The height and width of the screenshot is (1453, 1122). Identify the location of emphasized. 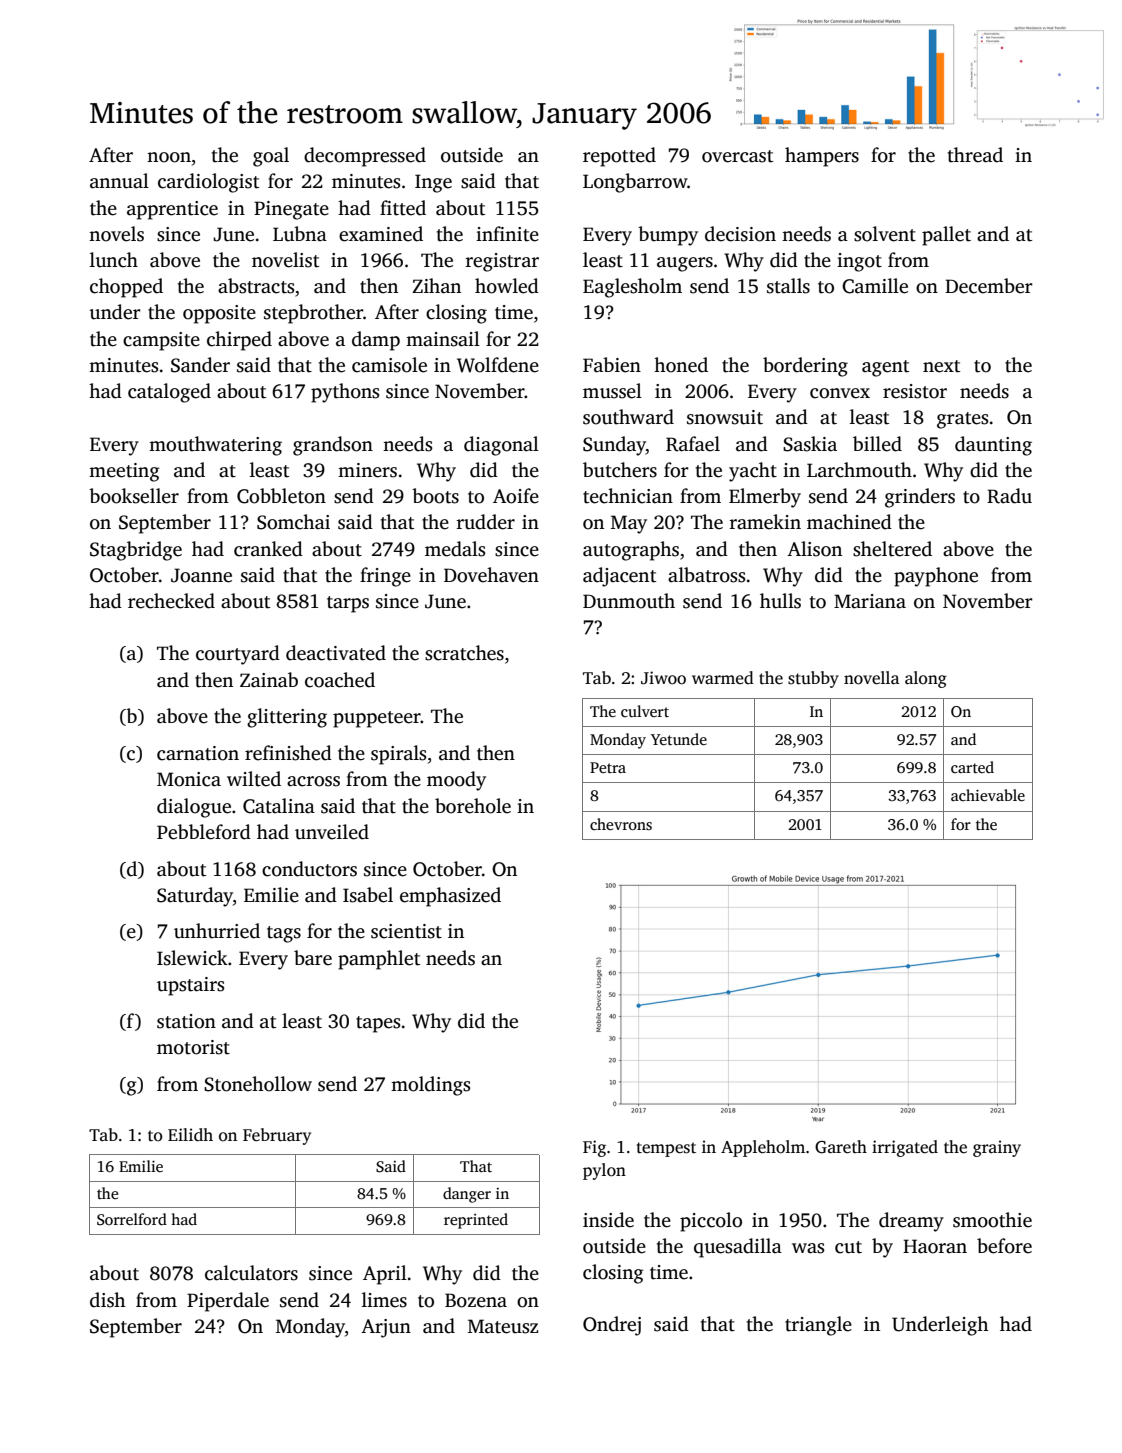
(450, 897).
